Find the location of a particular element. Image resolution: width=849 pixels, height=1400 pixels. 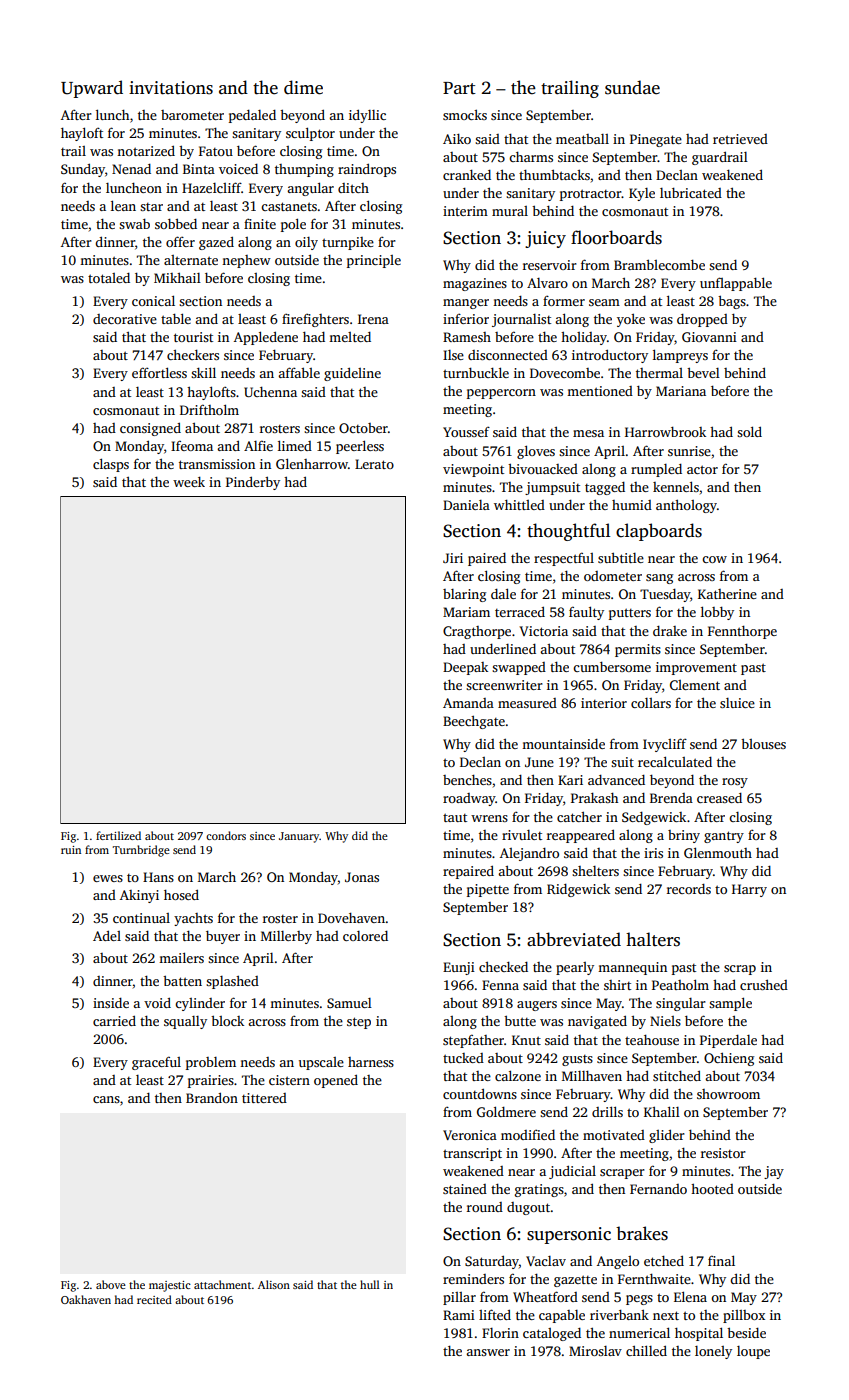

Amanda is located at coordinates (468, 703).
